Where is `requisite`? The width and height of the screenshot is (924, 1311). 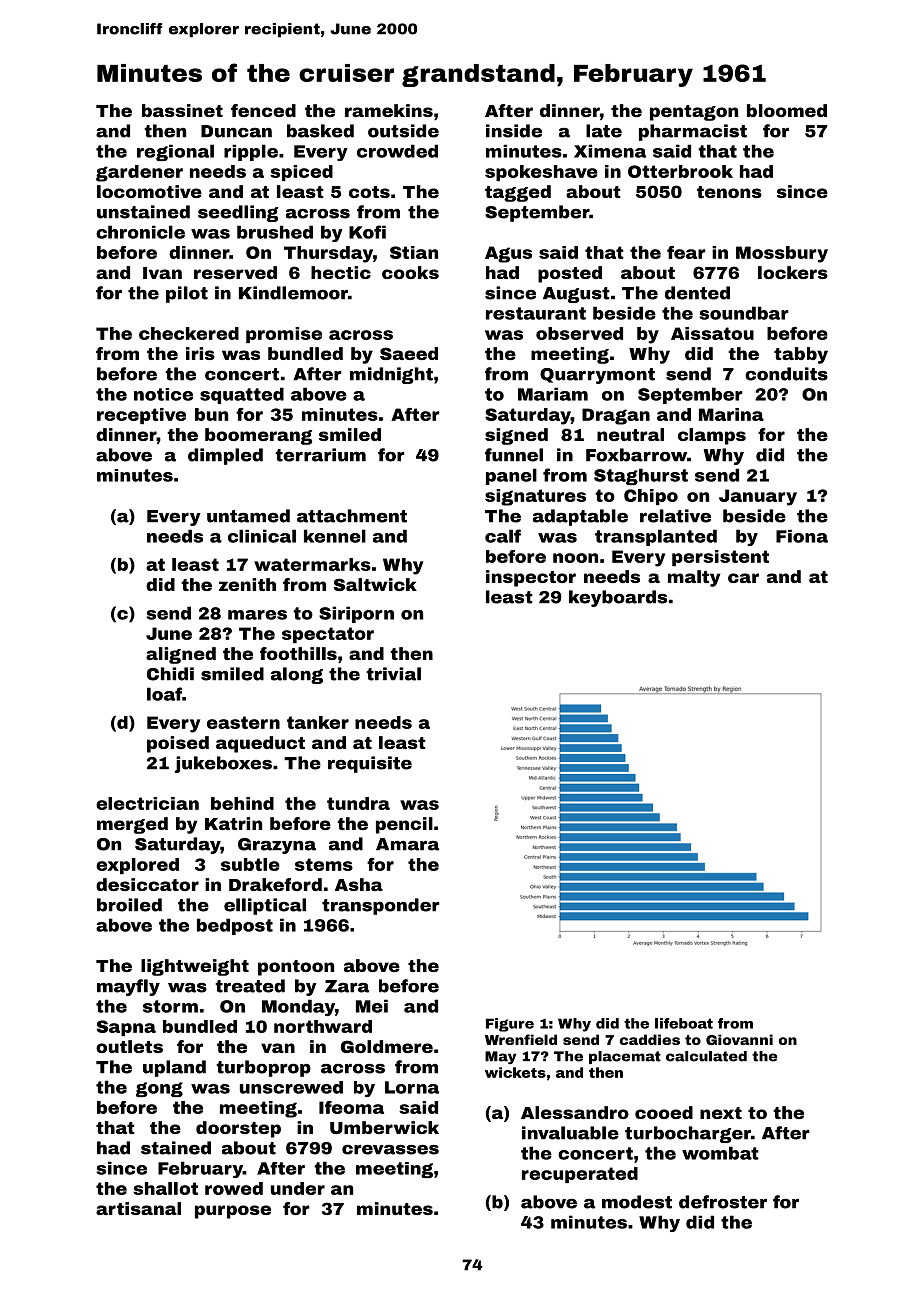 requisite is located at coordinates (370, 764).
